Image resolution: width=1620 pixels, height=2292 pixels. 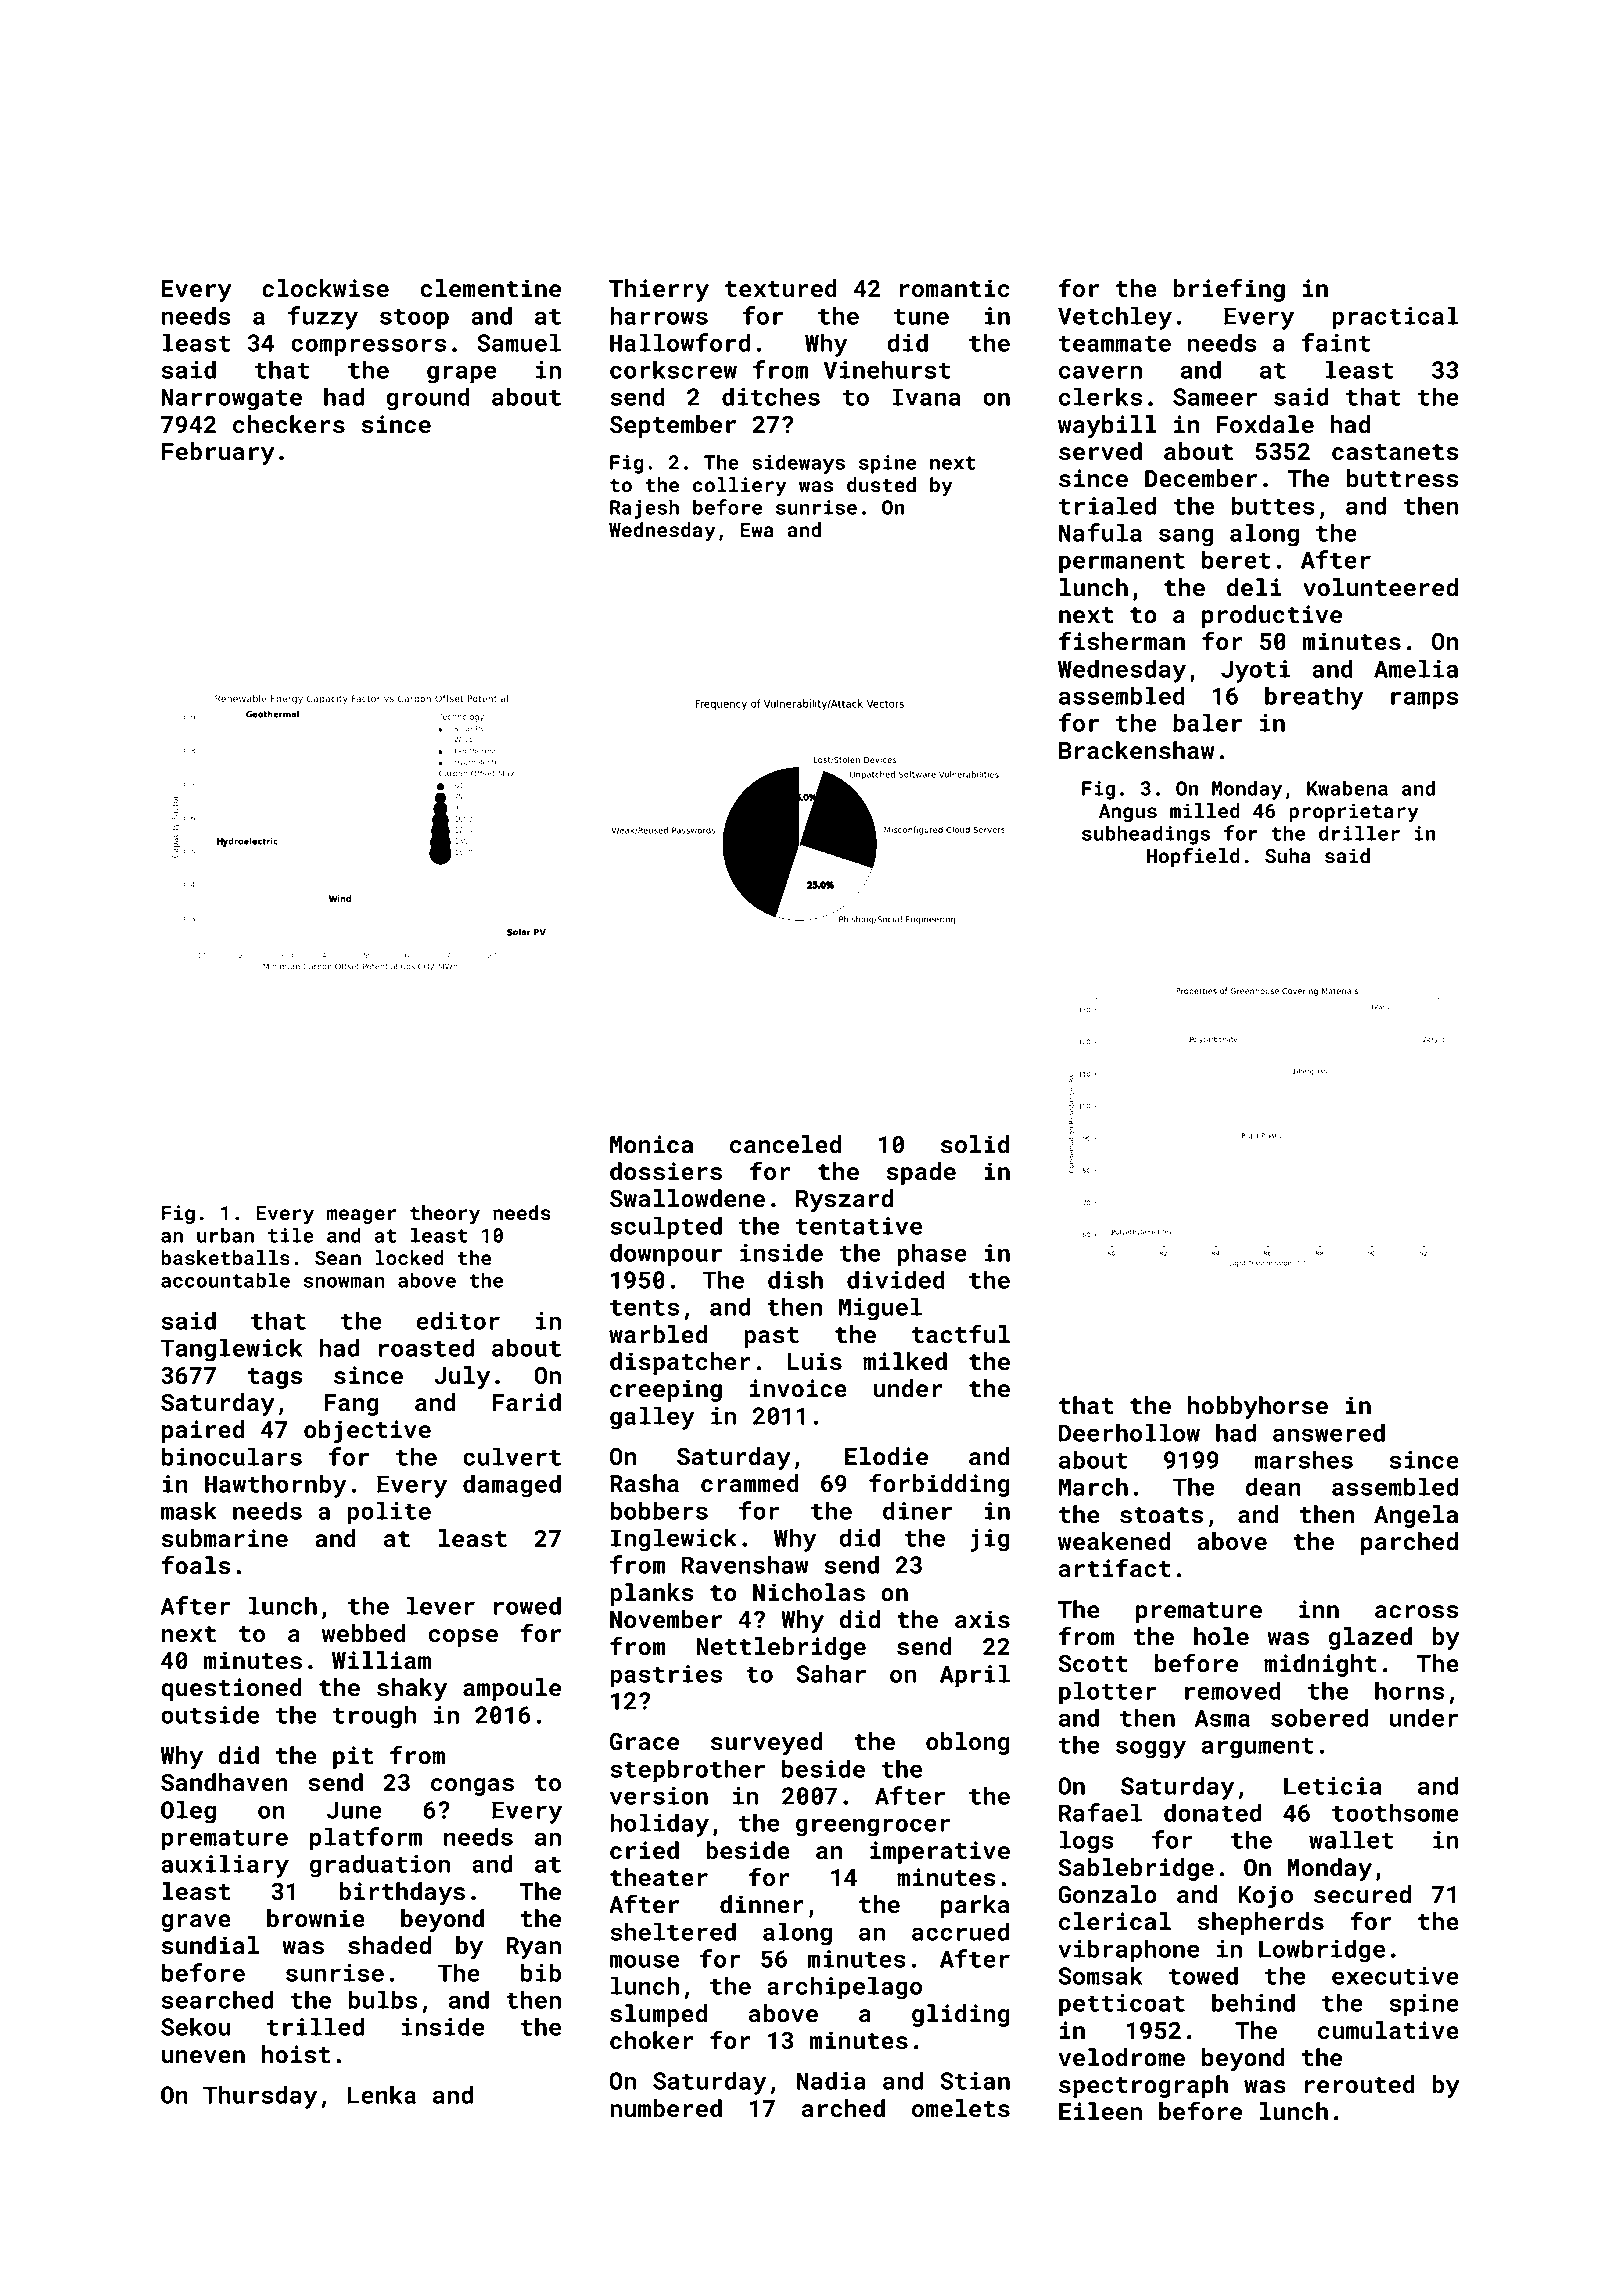 I want to click on sideways, so click(x=798, y=464).
